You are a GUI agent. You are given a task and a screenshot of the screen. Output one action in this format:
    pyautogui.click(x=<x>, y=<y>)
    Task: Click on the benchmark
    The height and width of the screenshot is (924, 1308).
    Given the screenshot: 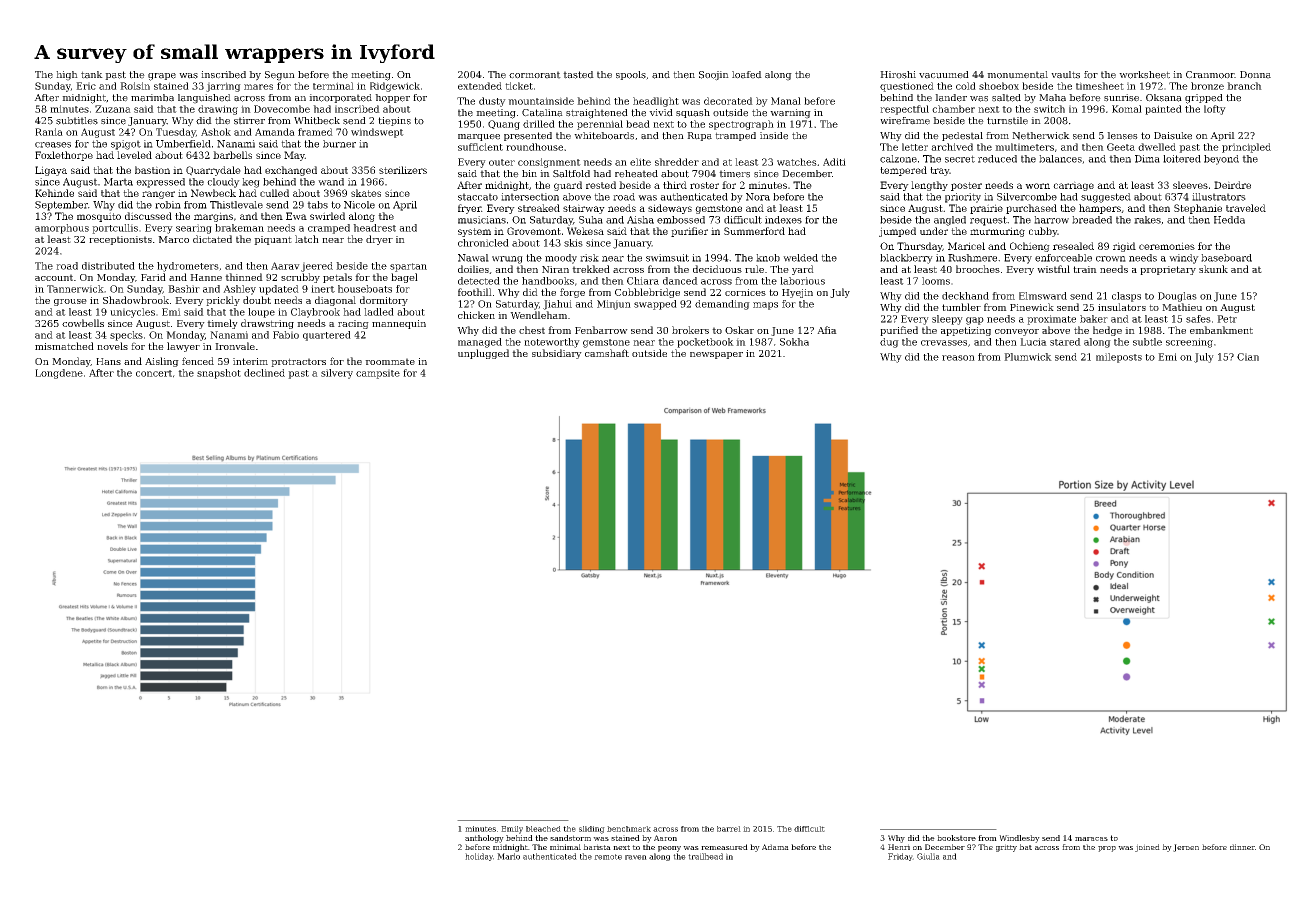 What is the action you would take?
    pyautogui.click(x=629, y=829)
